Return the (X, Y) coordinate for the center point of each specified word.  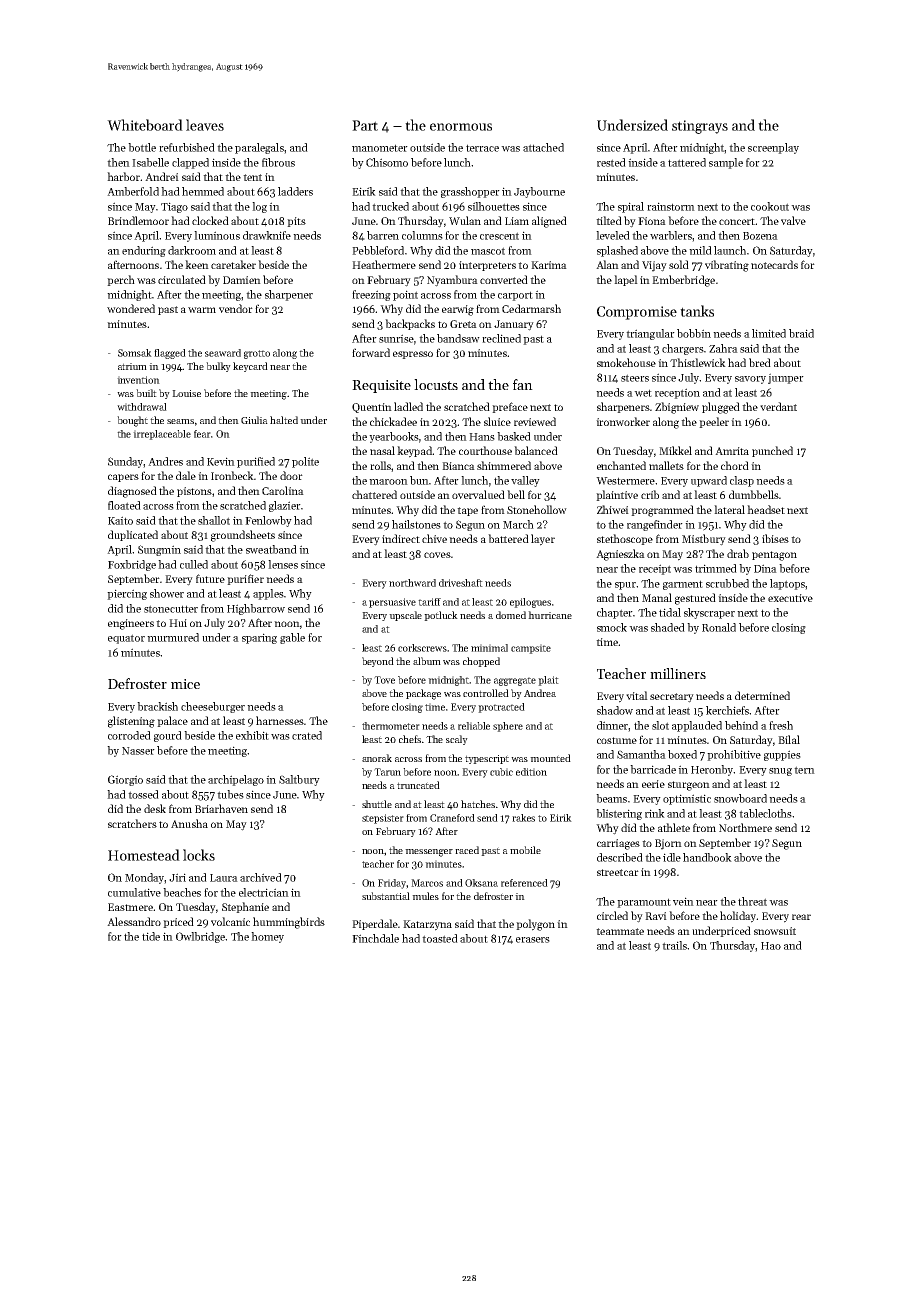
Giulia (254, 420)
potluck (441, 616)
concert (737, 221)
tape (467, 511)
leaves (205, 125)
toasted (440, 938)
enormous (461, 127)
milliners (678, 673)
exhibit (252, 735)
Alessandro (134, 921)
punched (772, 451)
